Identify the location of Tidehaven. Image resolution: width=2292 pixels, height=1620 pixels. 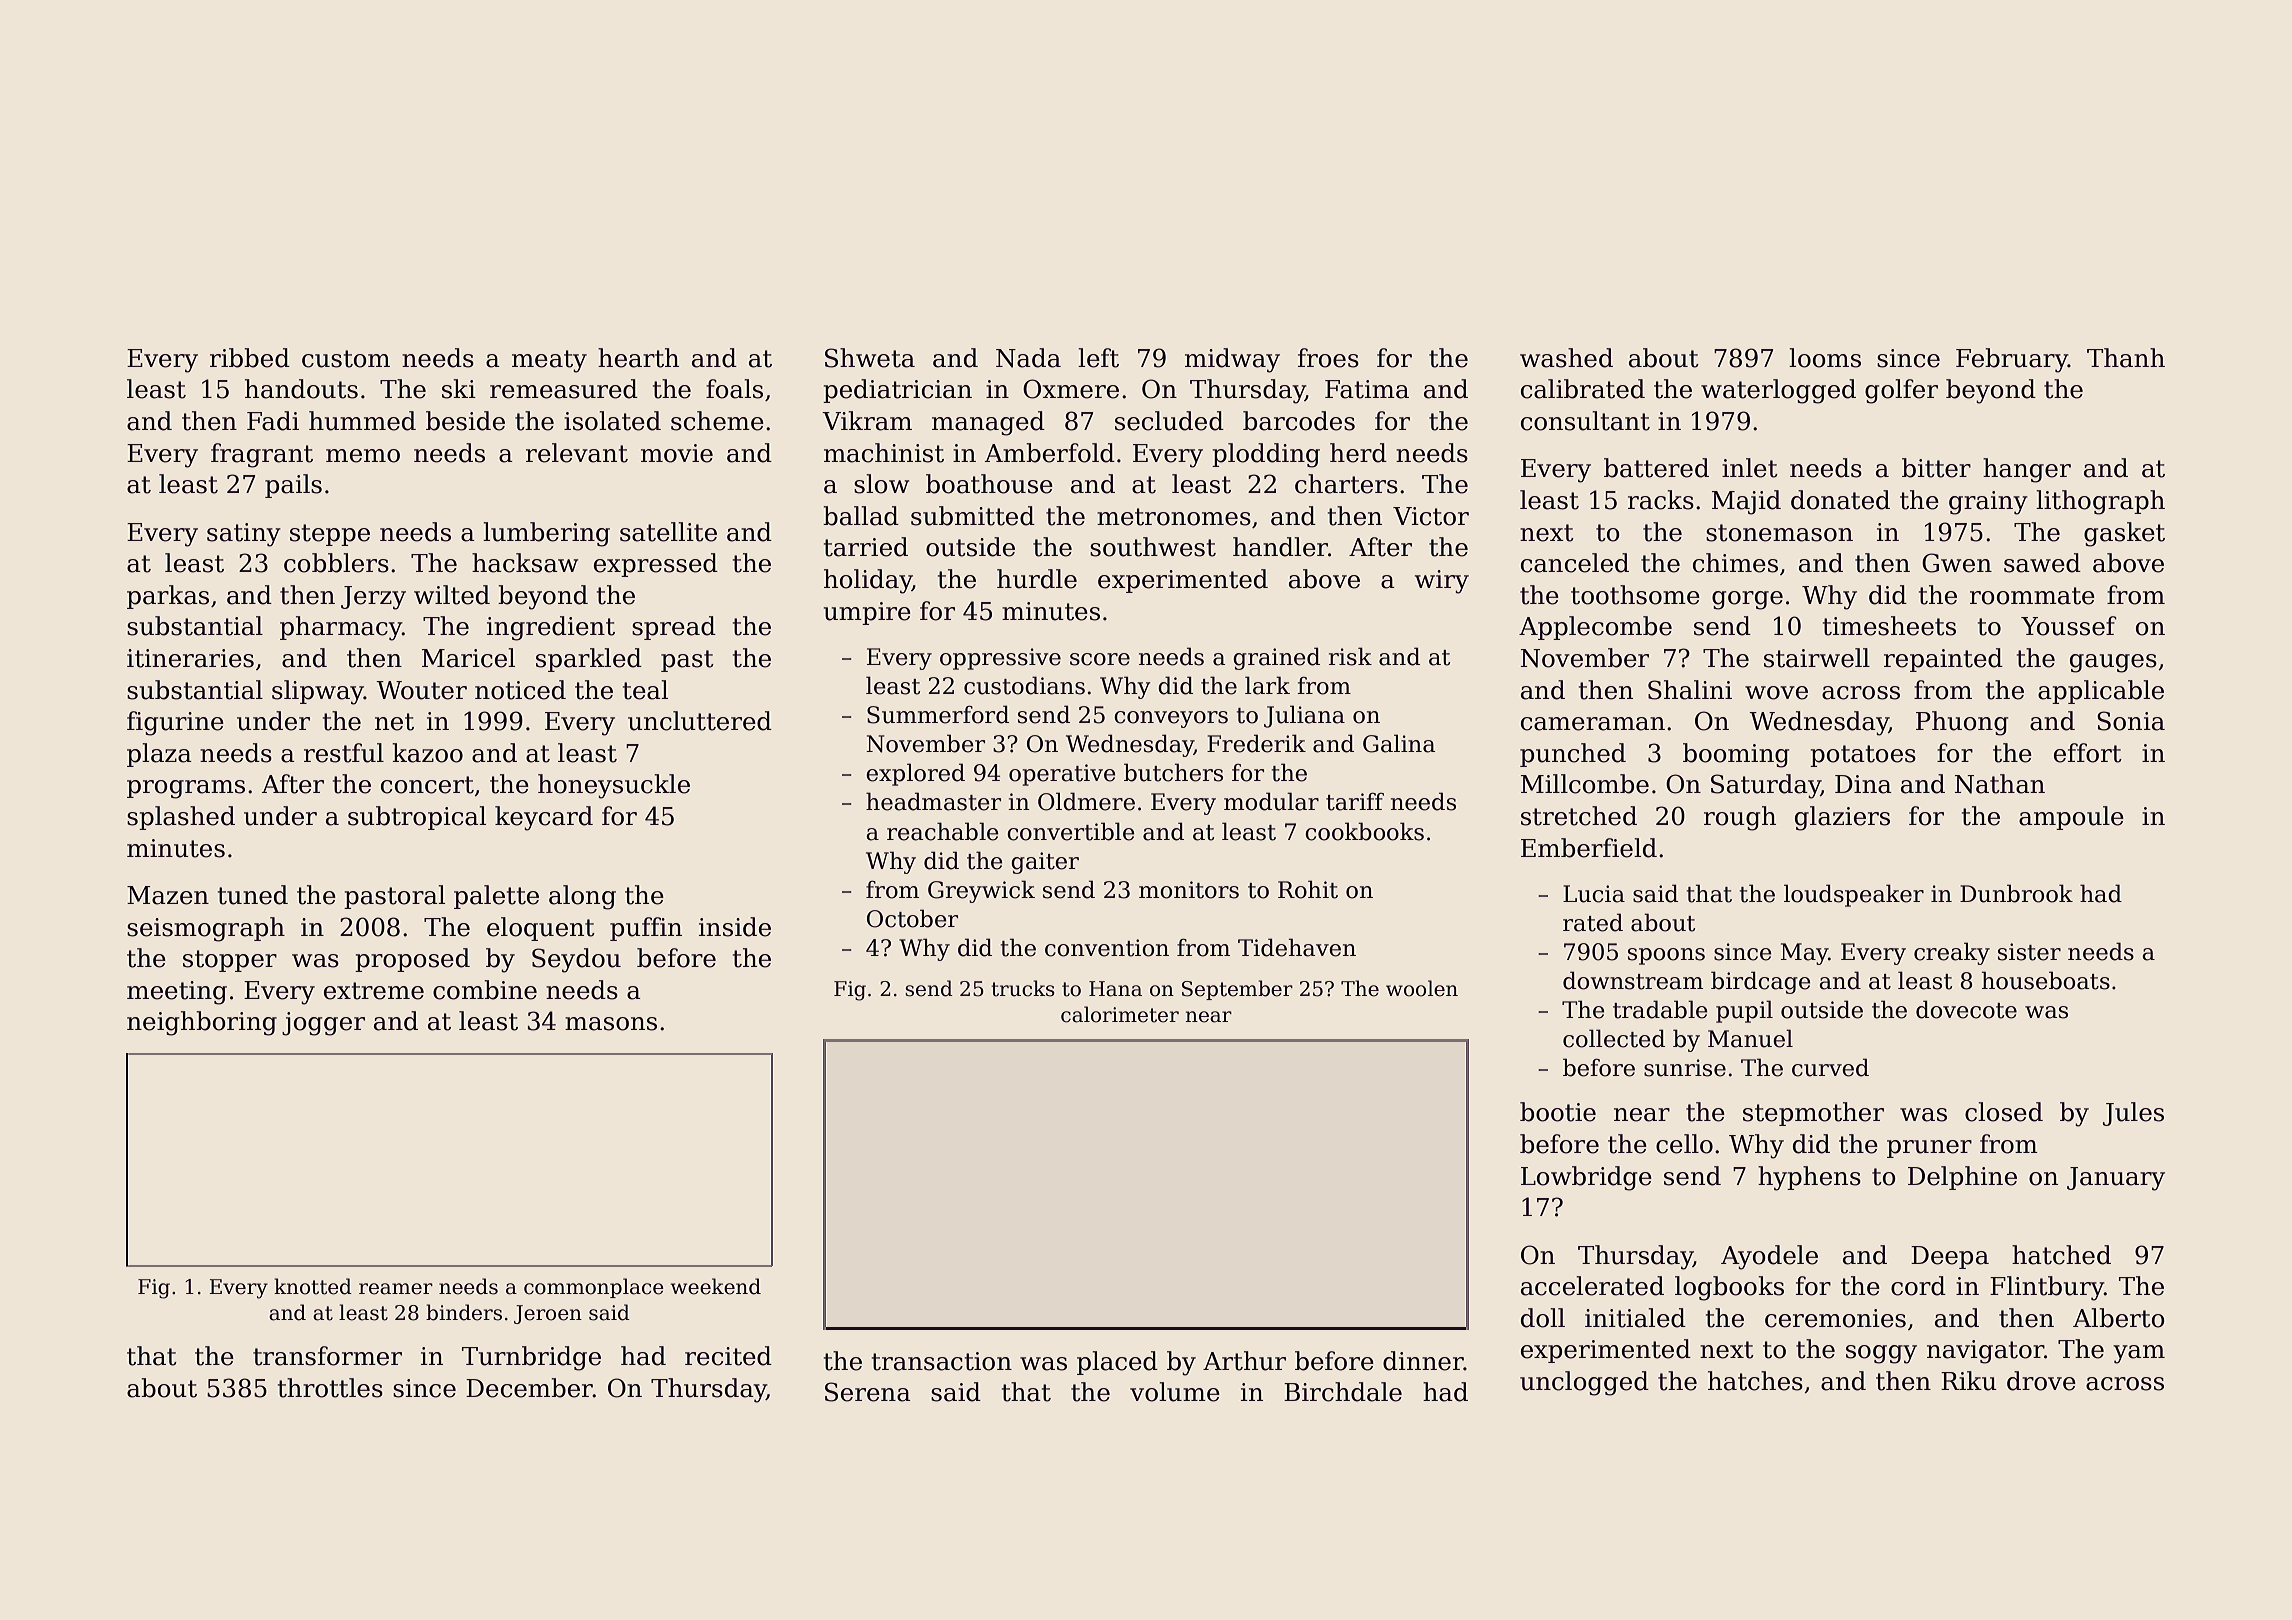
(1297, 947).
